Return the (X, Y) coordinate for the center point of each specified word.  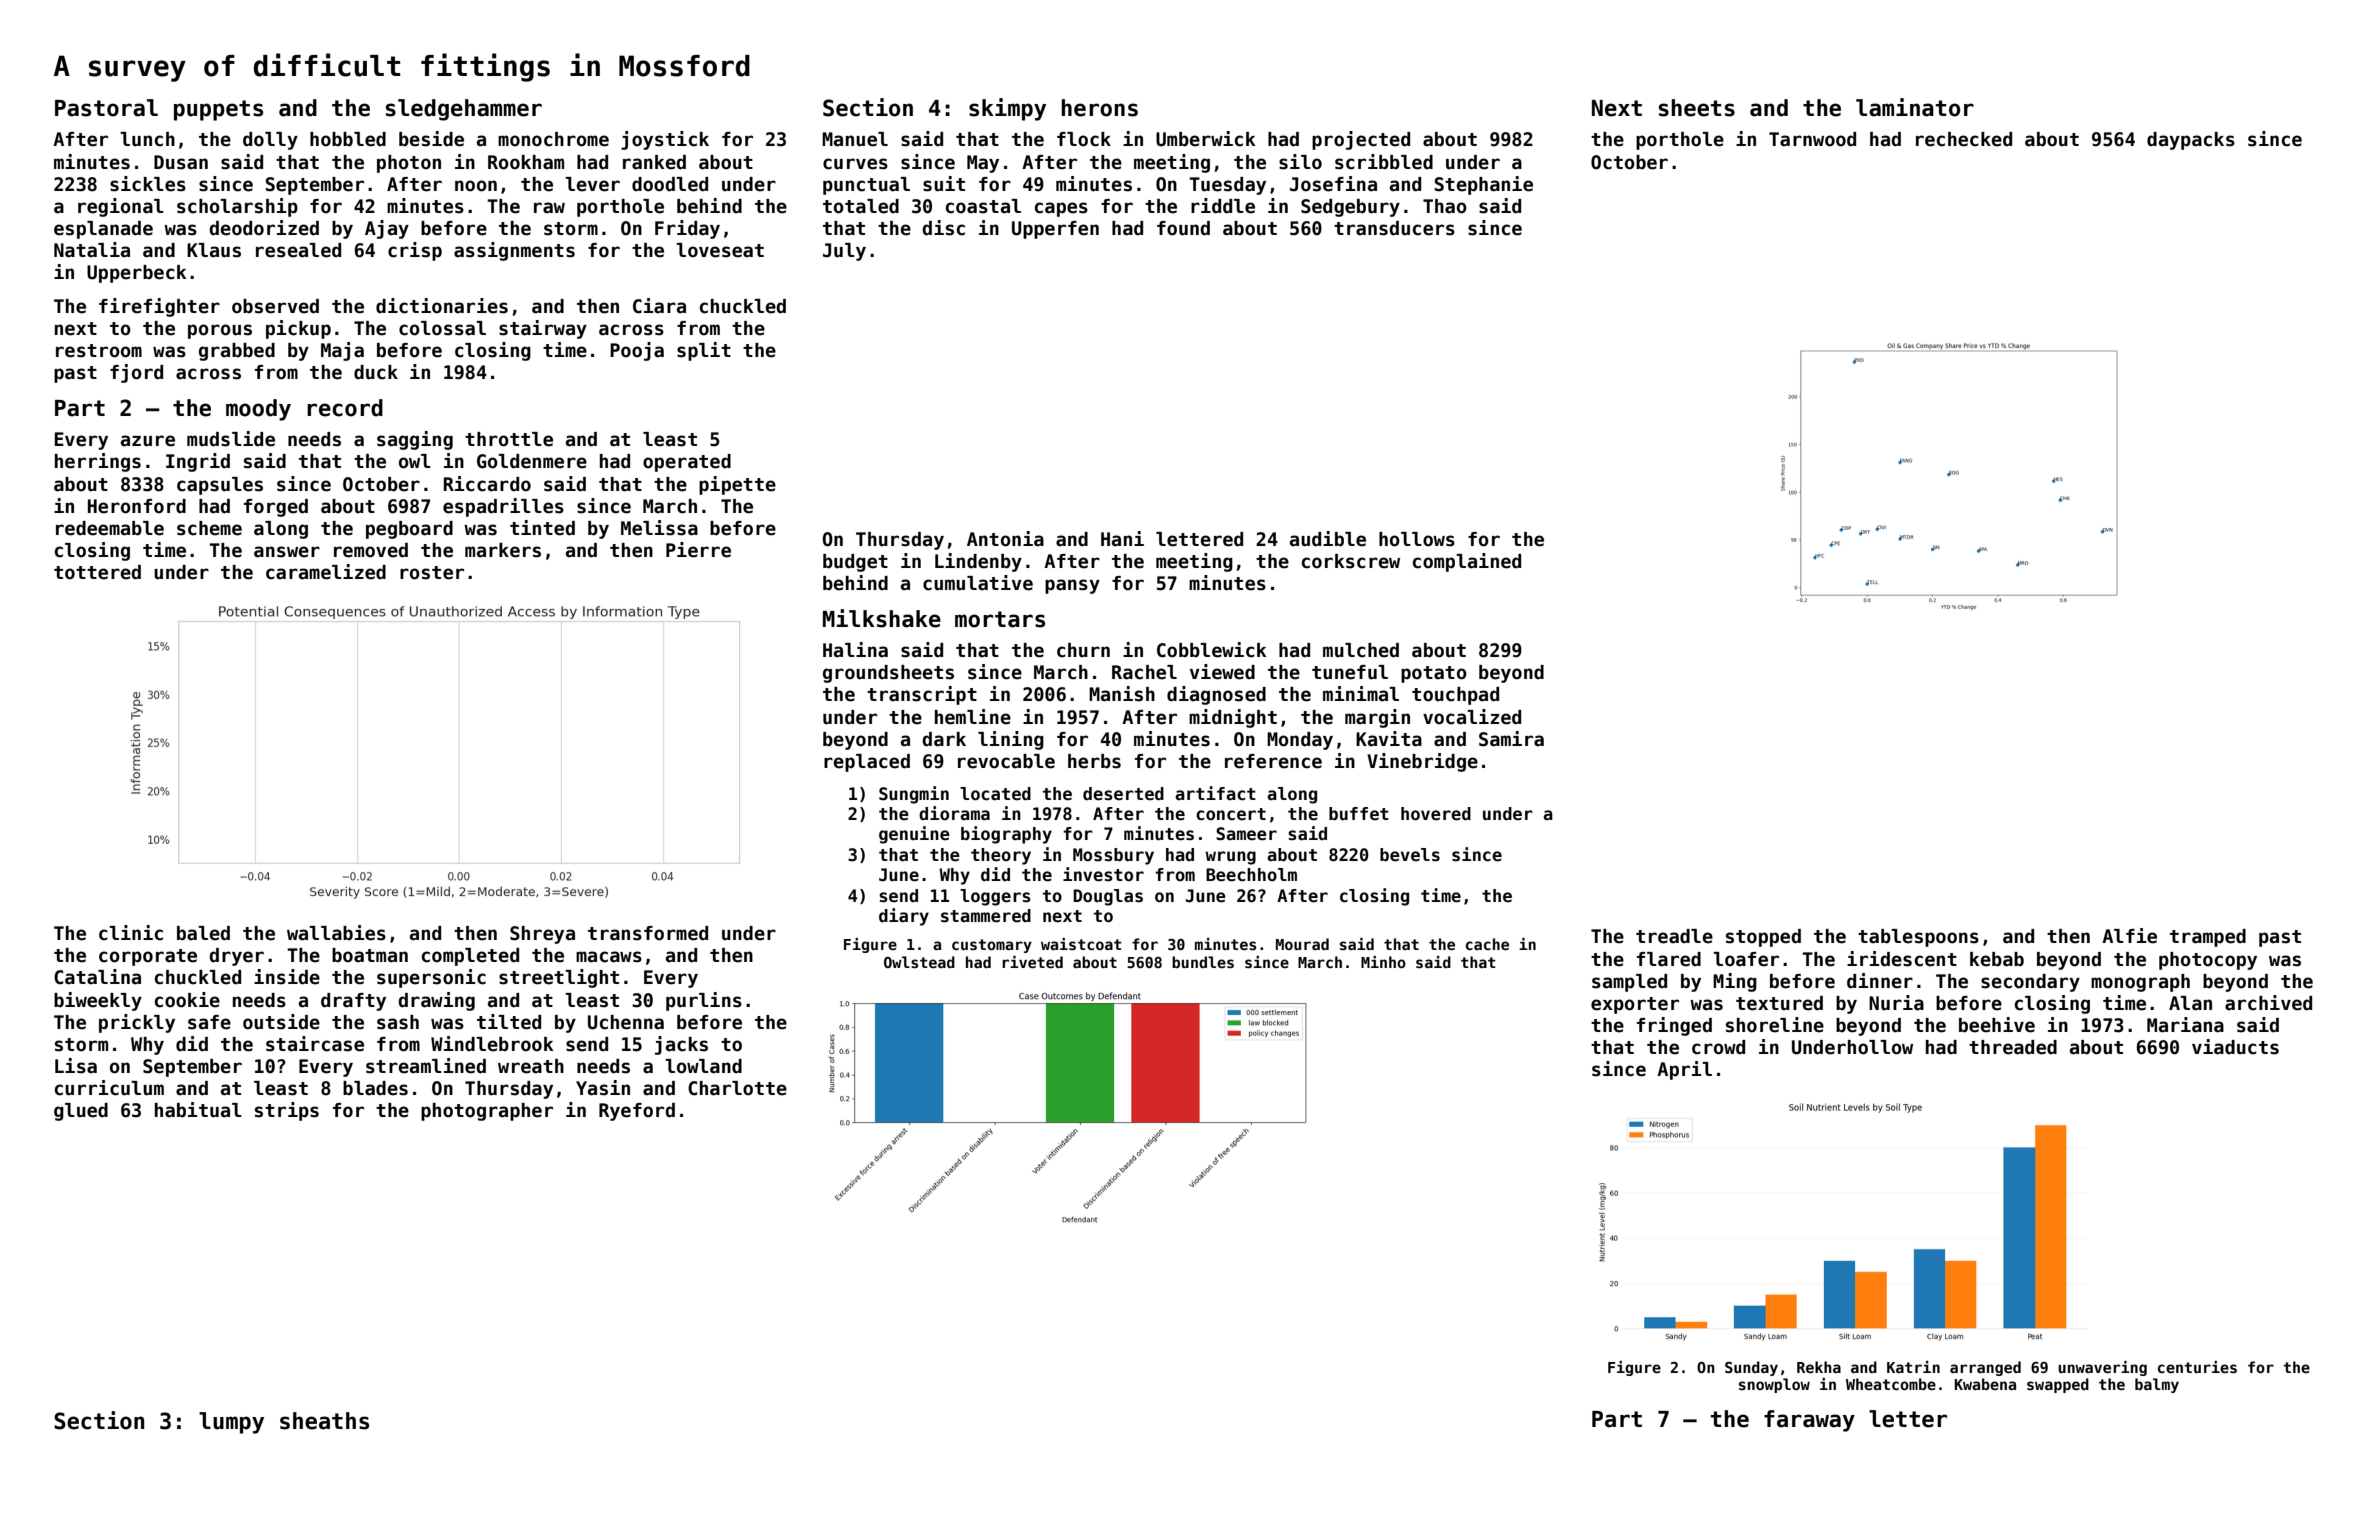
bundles (1203, 962)
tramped (2208, 938)
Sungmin (914, 795)
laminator (1915, 107)
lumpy (231, 1423)
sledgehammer (464, 110)
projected (1361, 140)
